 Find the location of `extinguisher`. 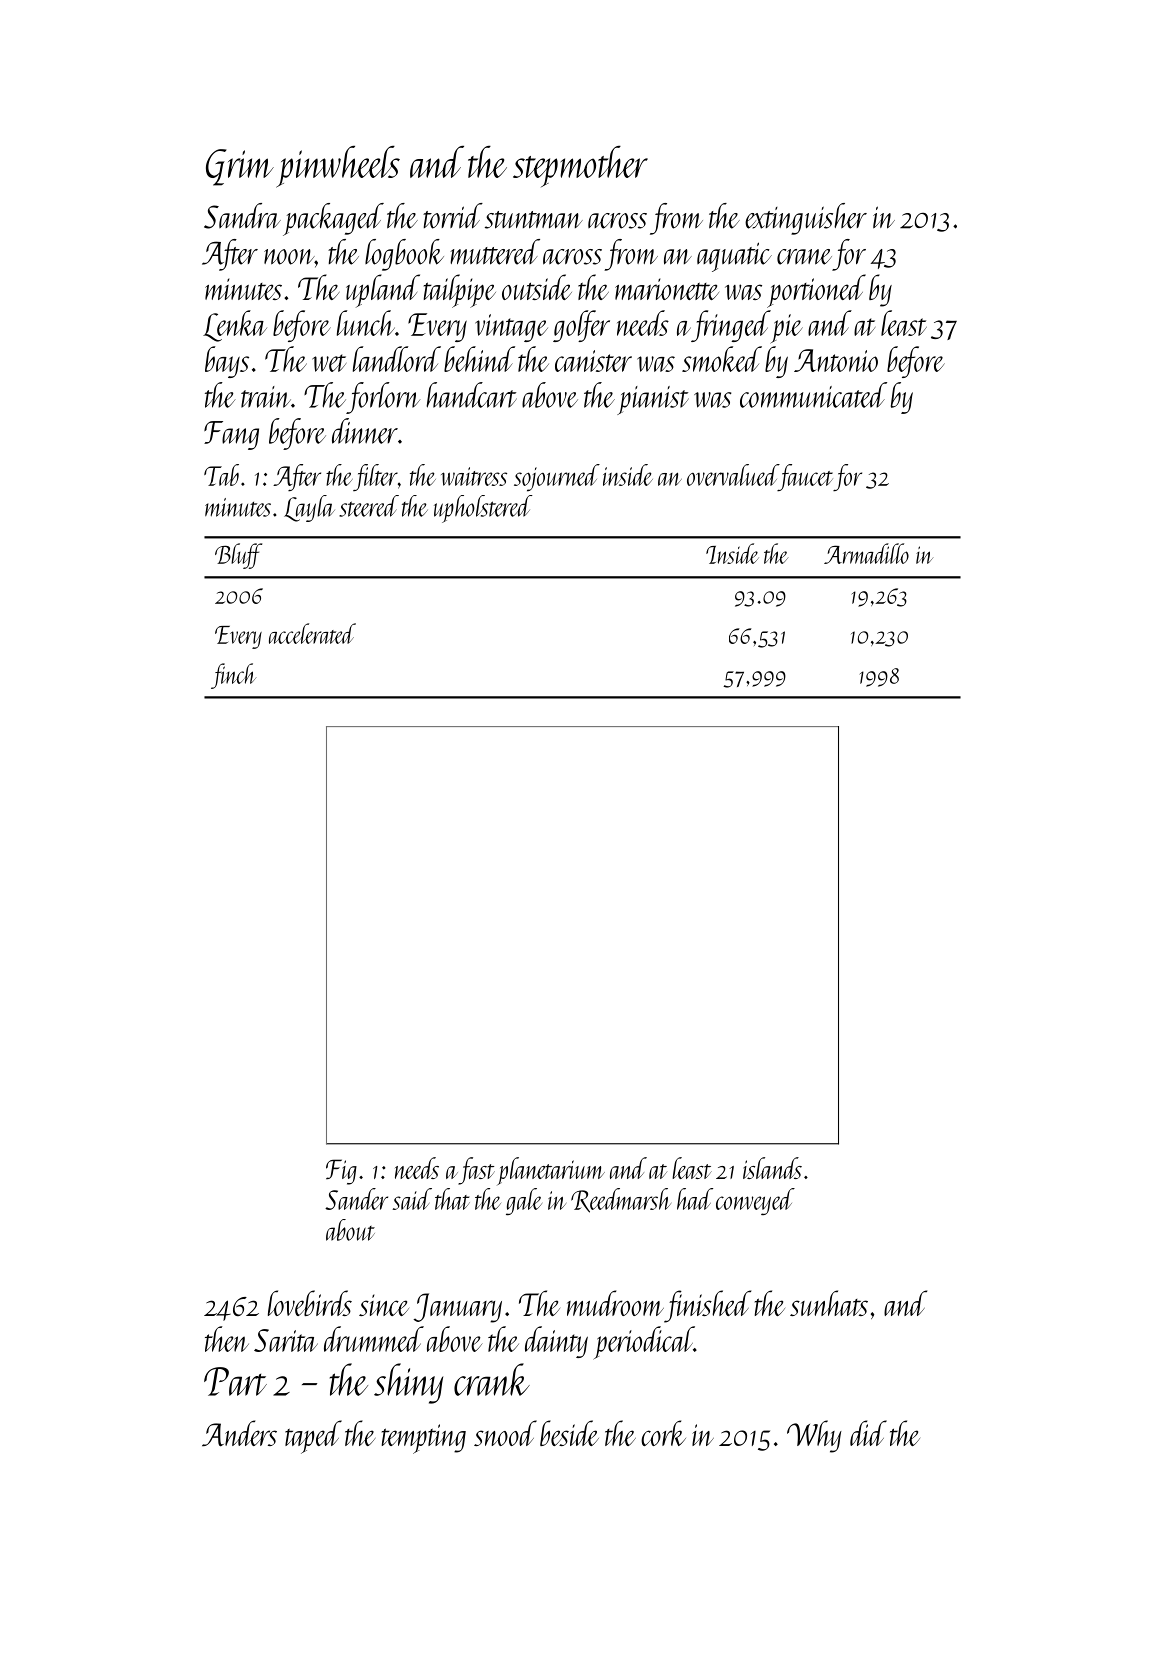

extinguisher is located at coordinates (806, 219).
